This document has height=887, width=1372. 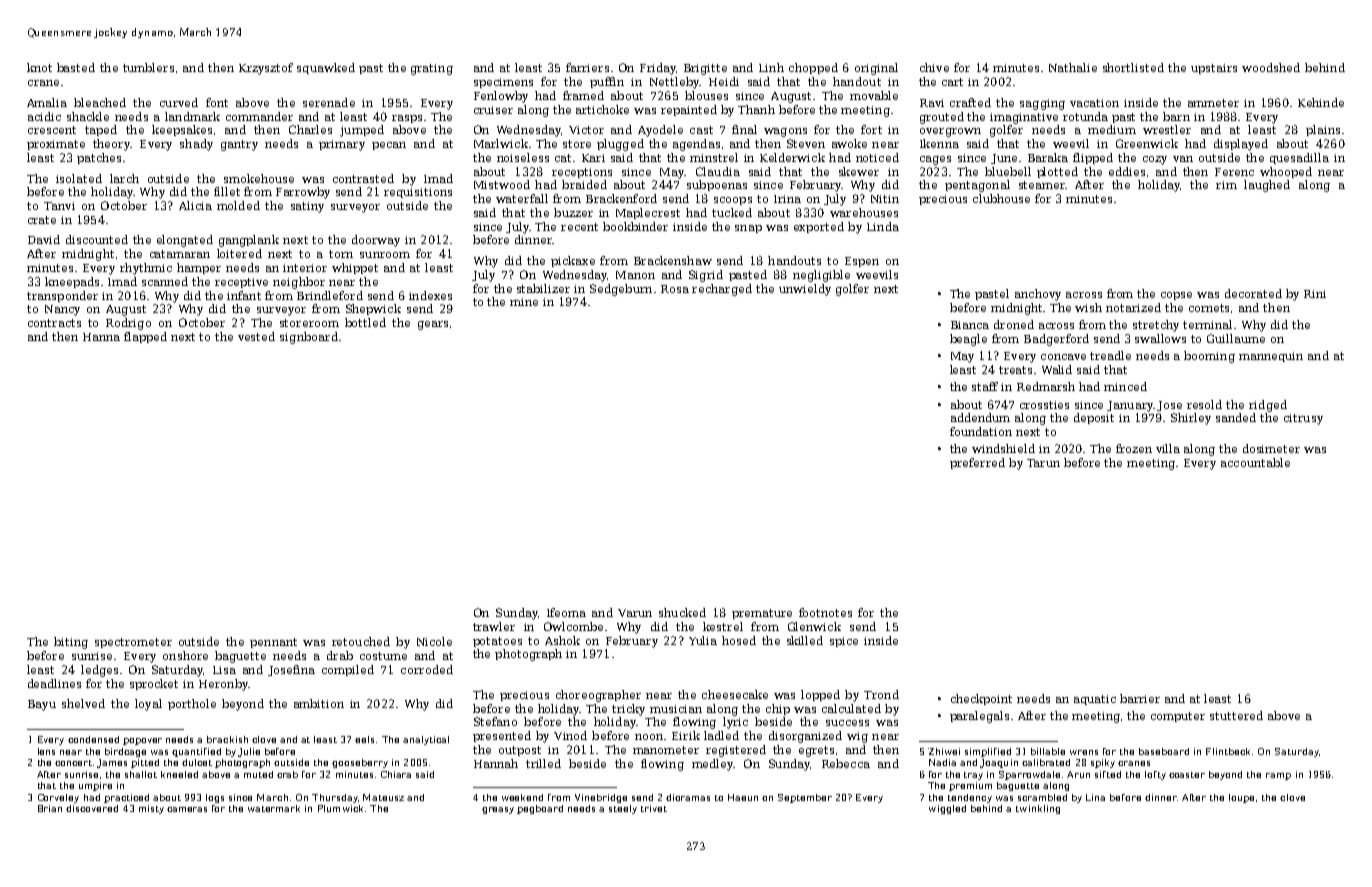 What do you see at coordinates (241, 283) in the document?
I see `receptive` at bounding box center [241, 283].
